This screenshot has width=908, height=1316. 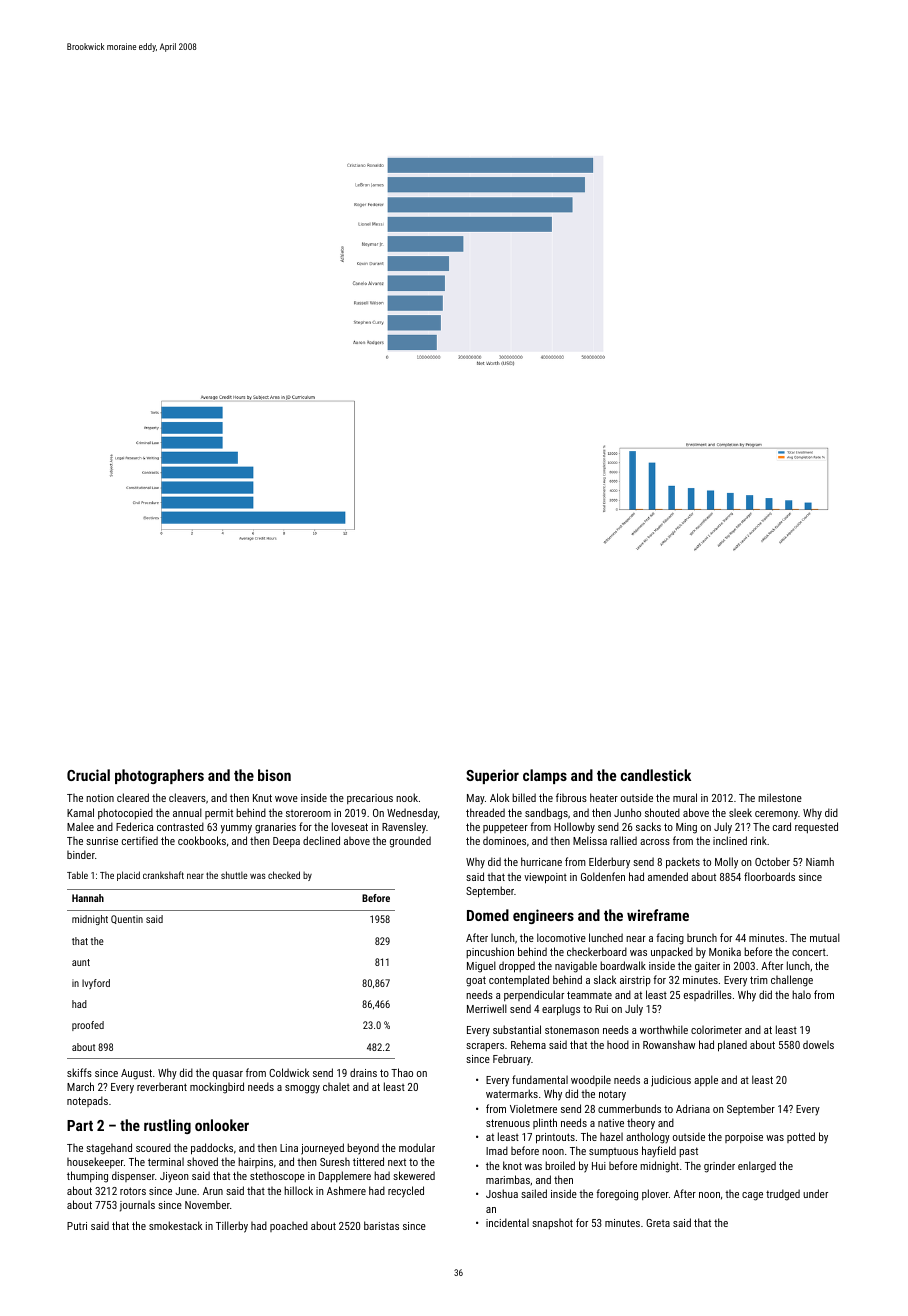 What do you see at coordinates (656, 775) in the screenshot?
I see `candlestick` at bounding box center [656, 775].
